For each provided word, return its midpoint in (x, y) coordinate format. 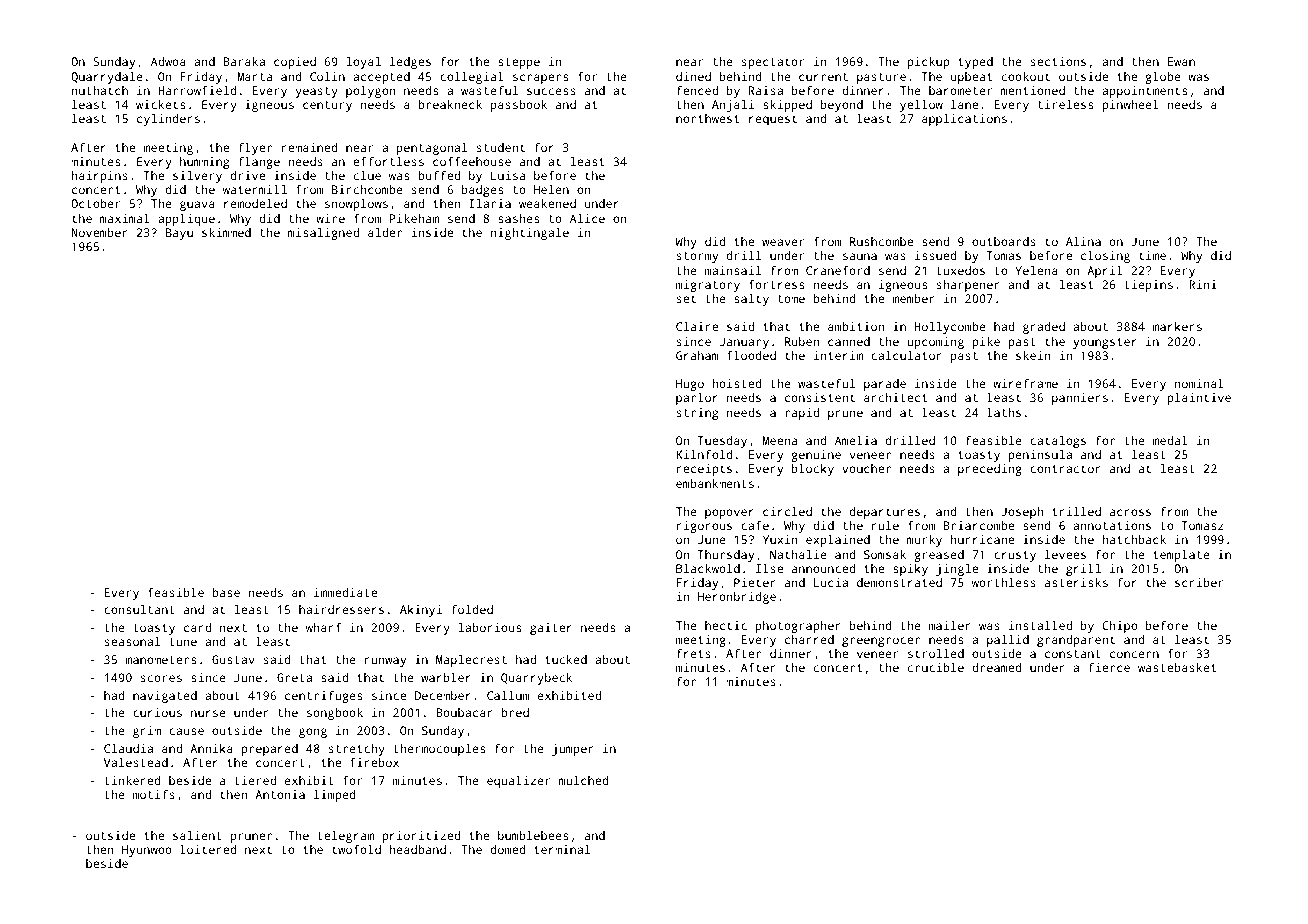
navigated (165, 697)
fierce (1109, 667)
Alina (1083, 241)
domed (508, 849)
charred (809, 639)
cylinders (168, 120)
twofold (356, 849)
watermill (255, 189)
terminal (562, 849)
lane (964, 104)
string (697, 414)
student (501, 147)
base (226, 592)
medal (1170, 440)
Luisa (508, 175)
